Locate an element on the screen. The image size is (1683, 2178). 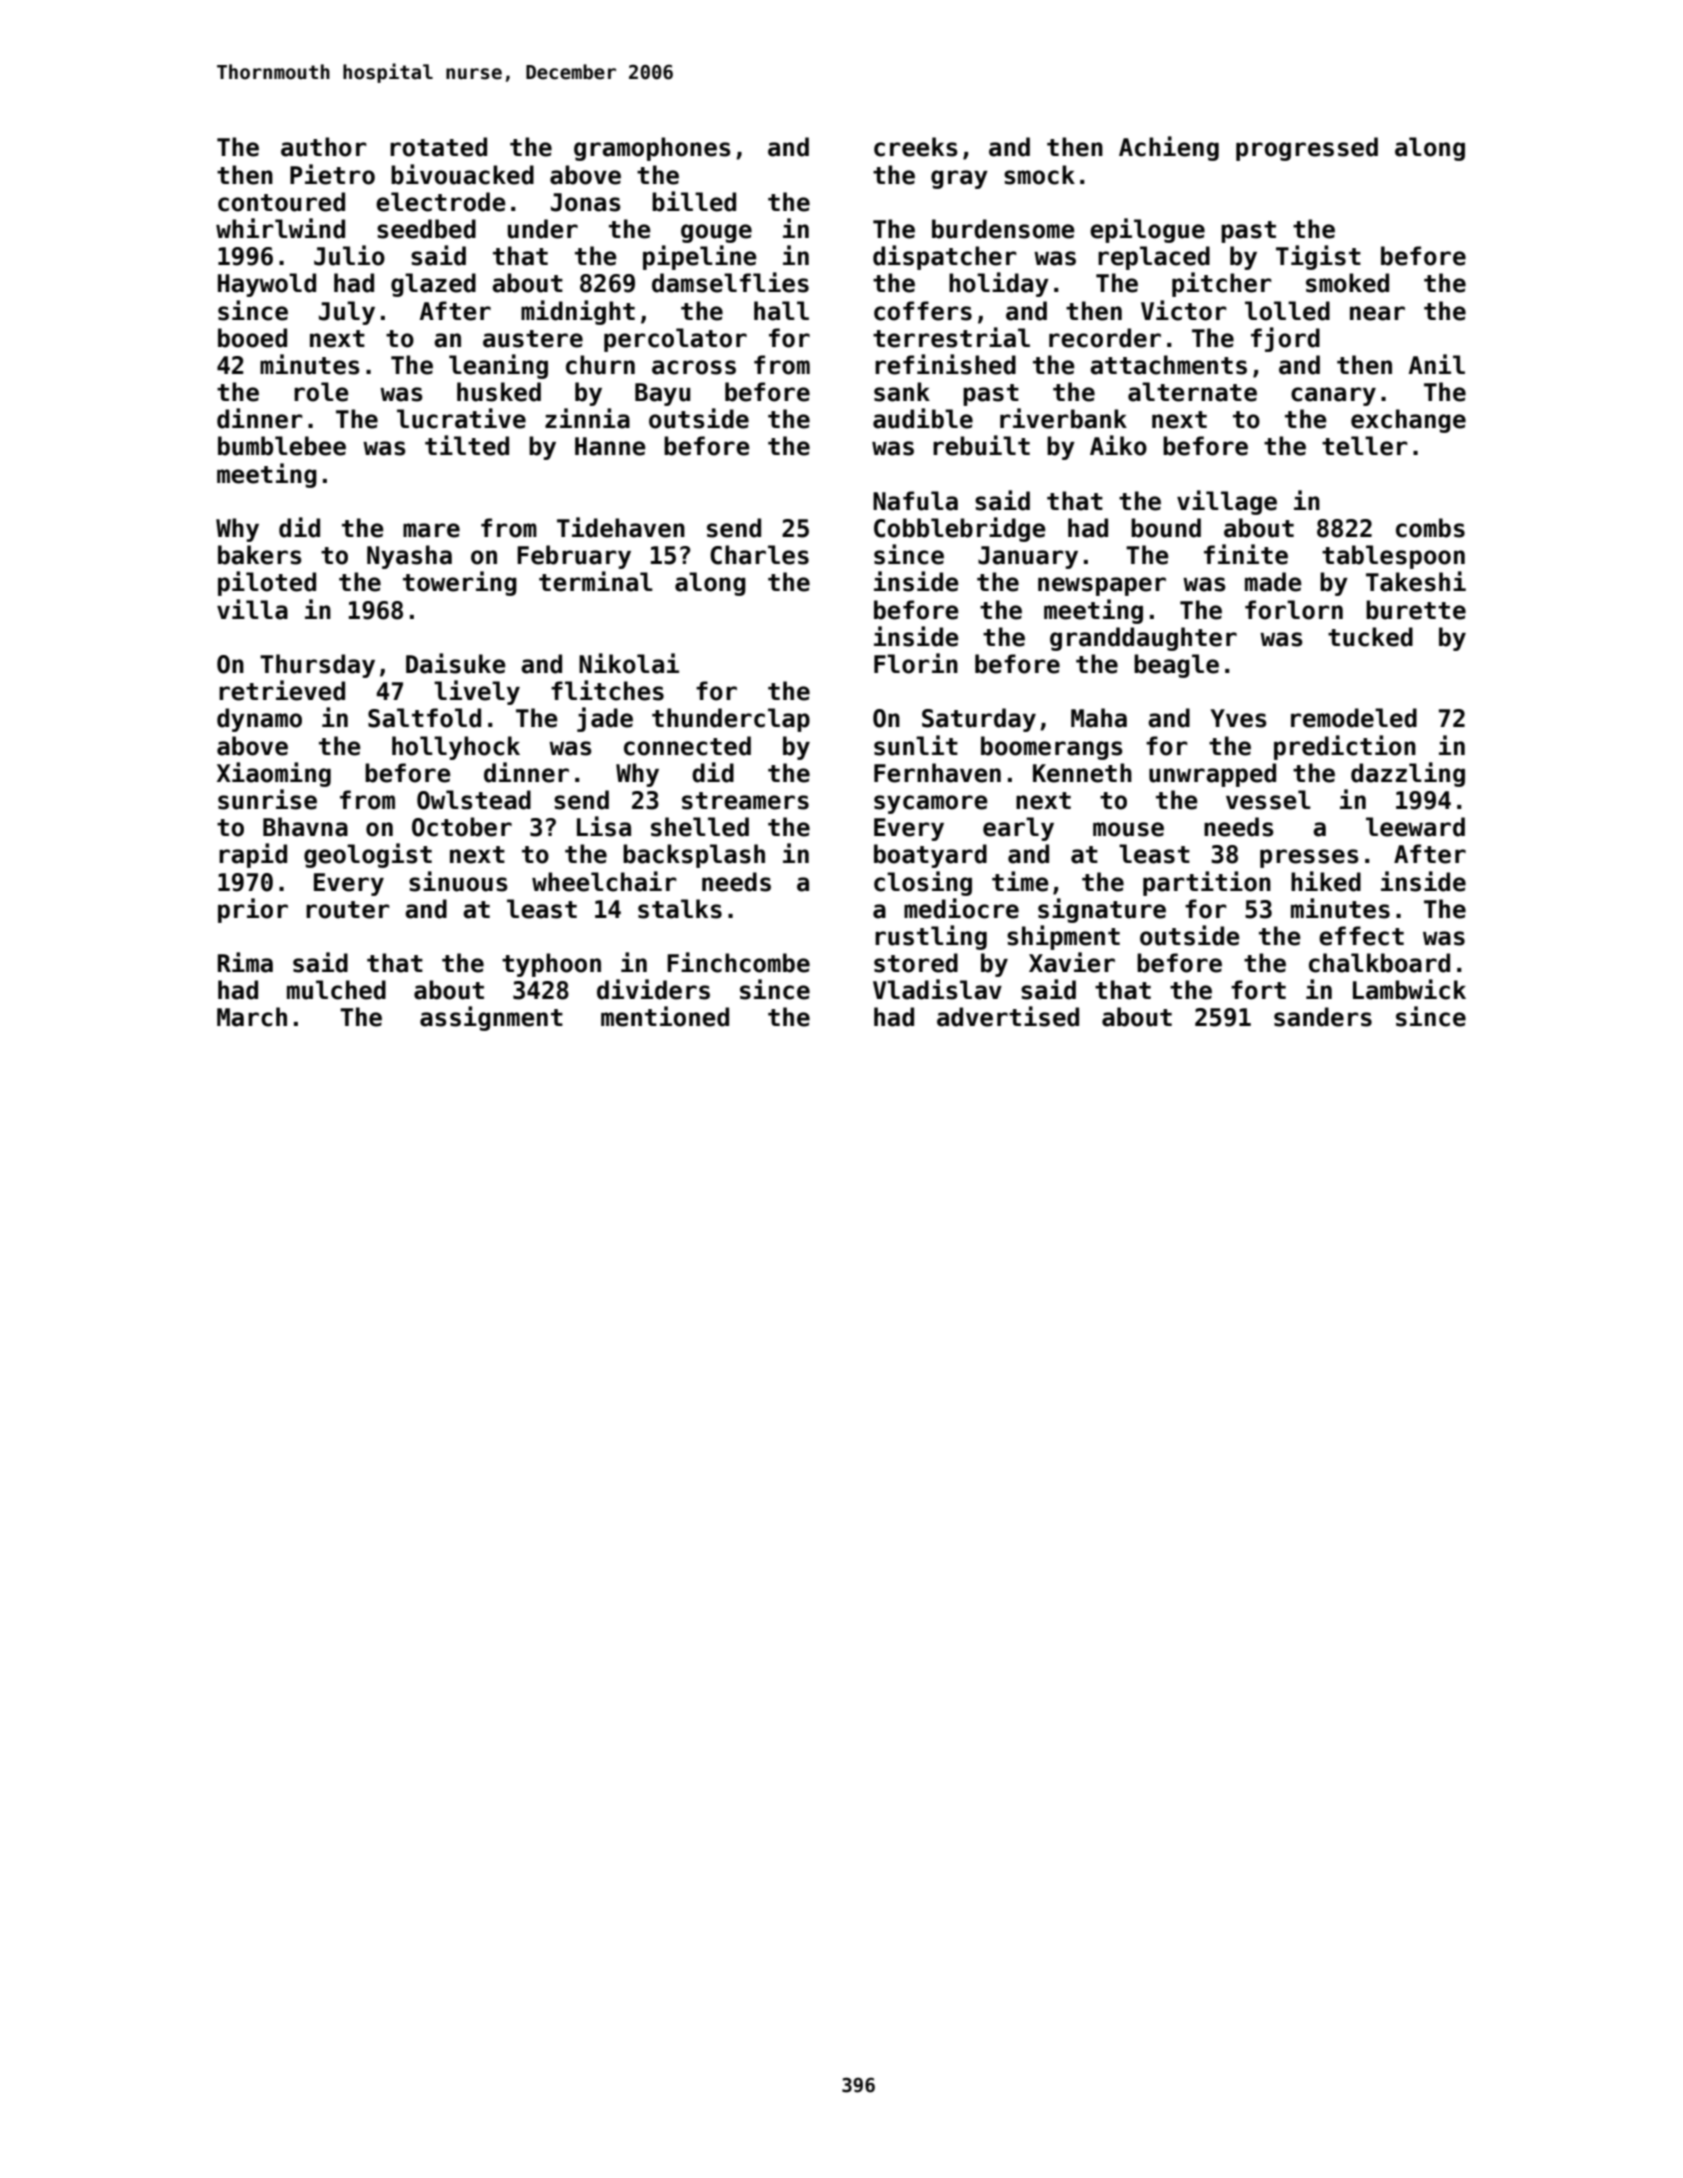
author is located at coordinates (324, 147).
